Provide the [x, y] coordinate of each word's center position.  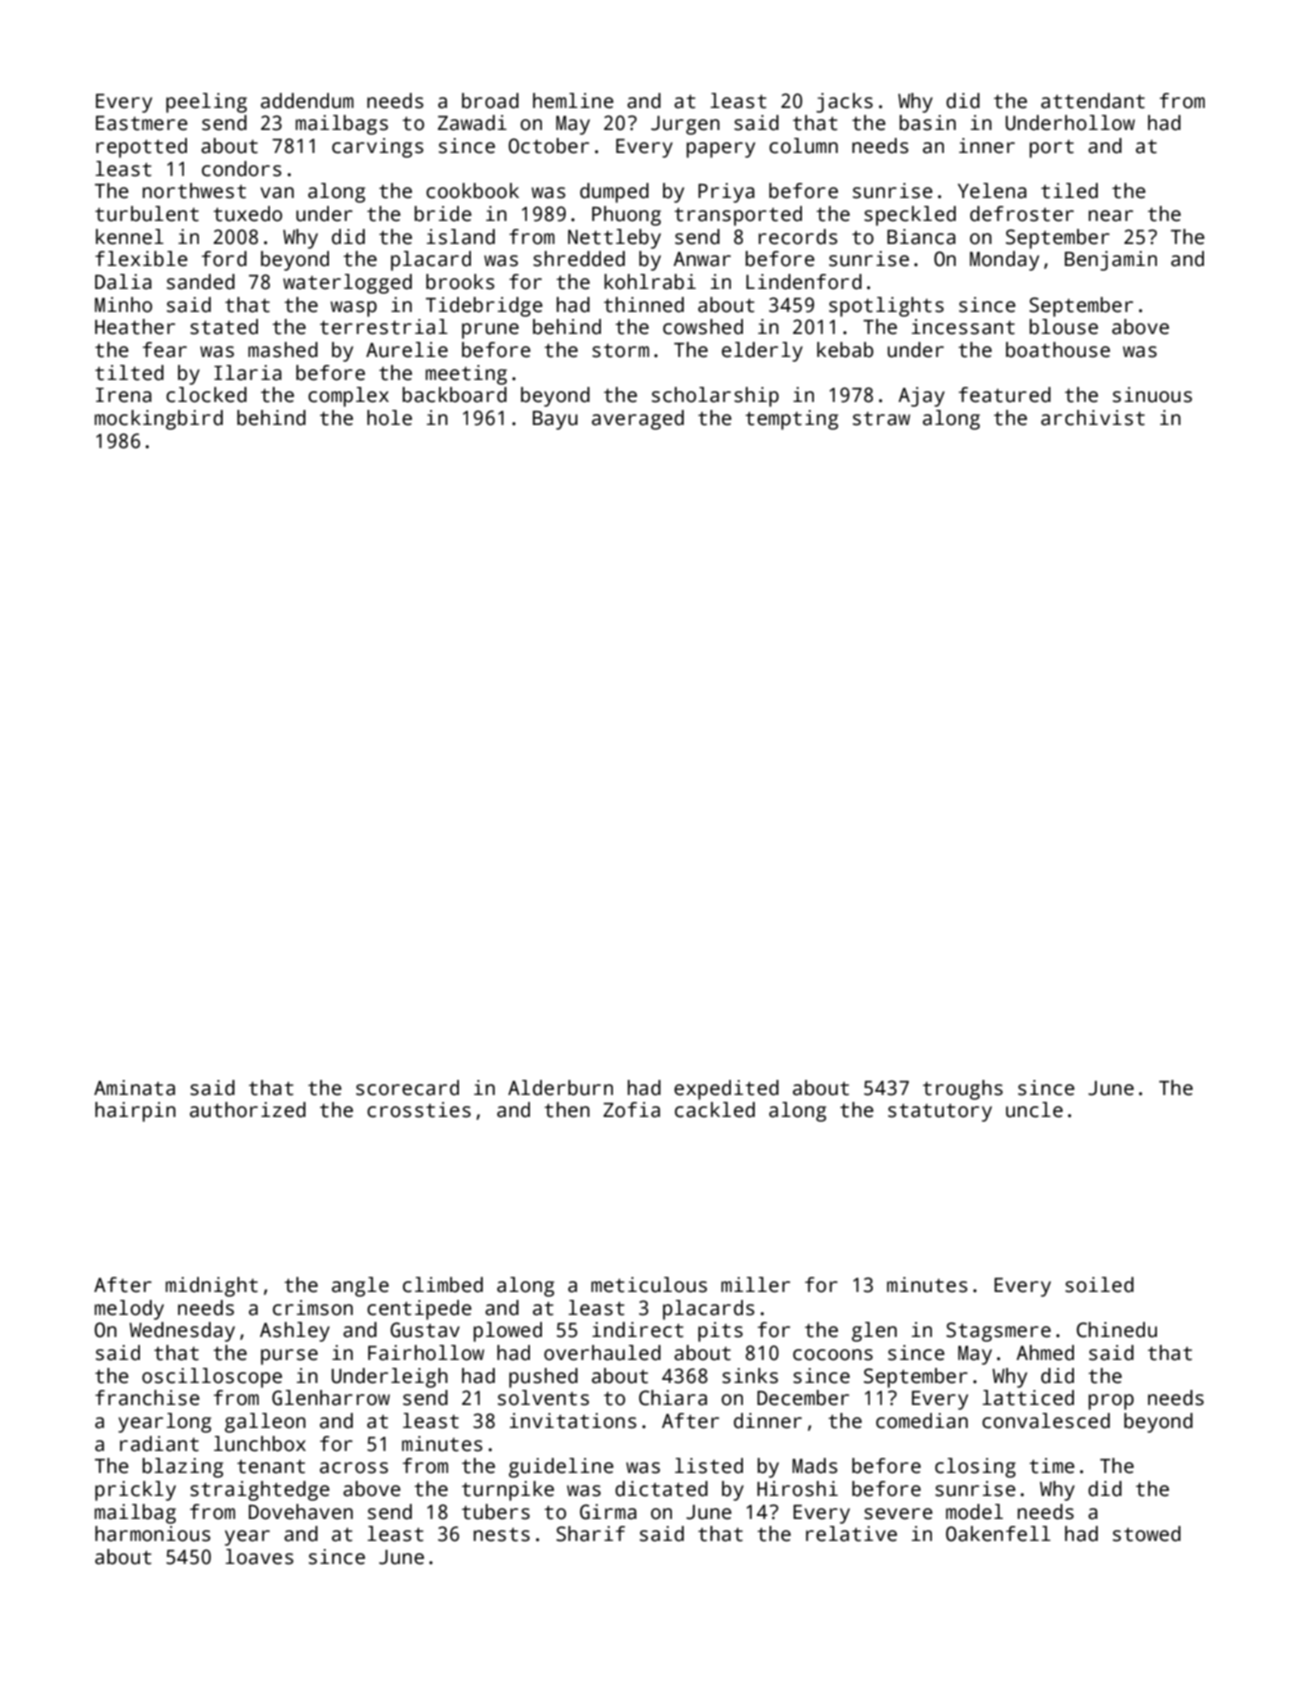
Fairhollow [426, 1353]
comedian [922, 1421]
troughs [963, 1090]
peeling [206, 103]
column [803, 146]
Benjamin [1111, 261]
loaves [259, 1557]
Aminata [134, 1088]
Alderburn [560, 1088]
